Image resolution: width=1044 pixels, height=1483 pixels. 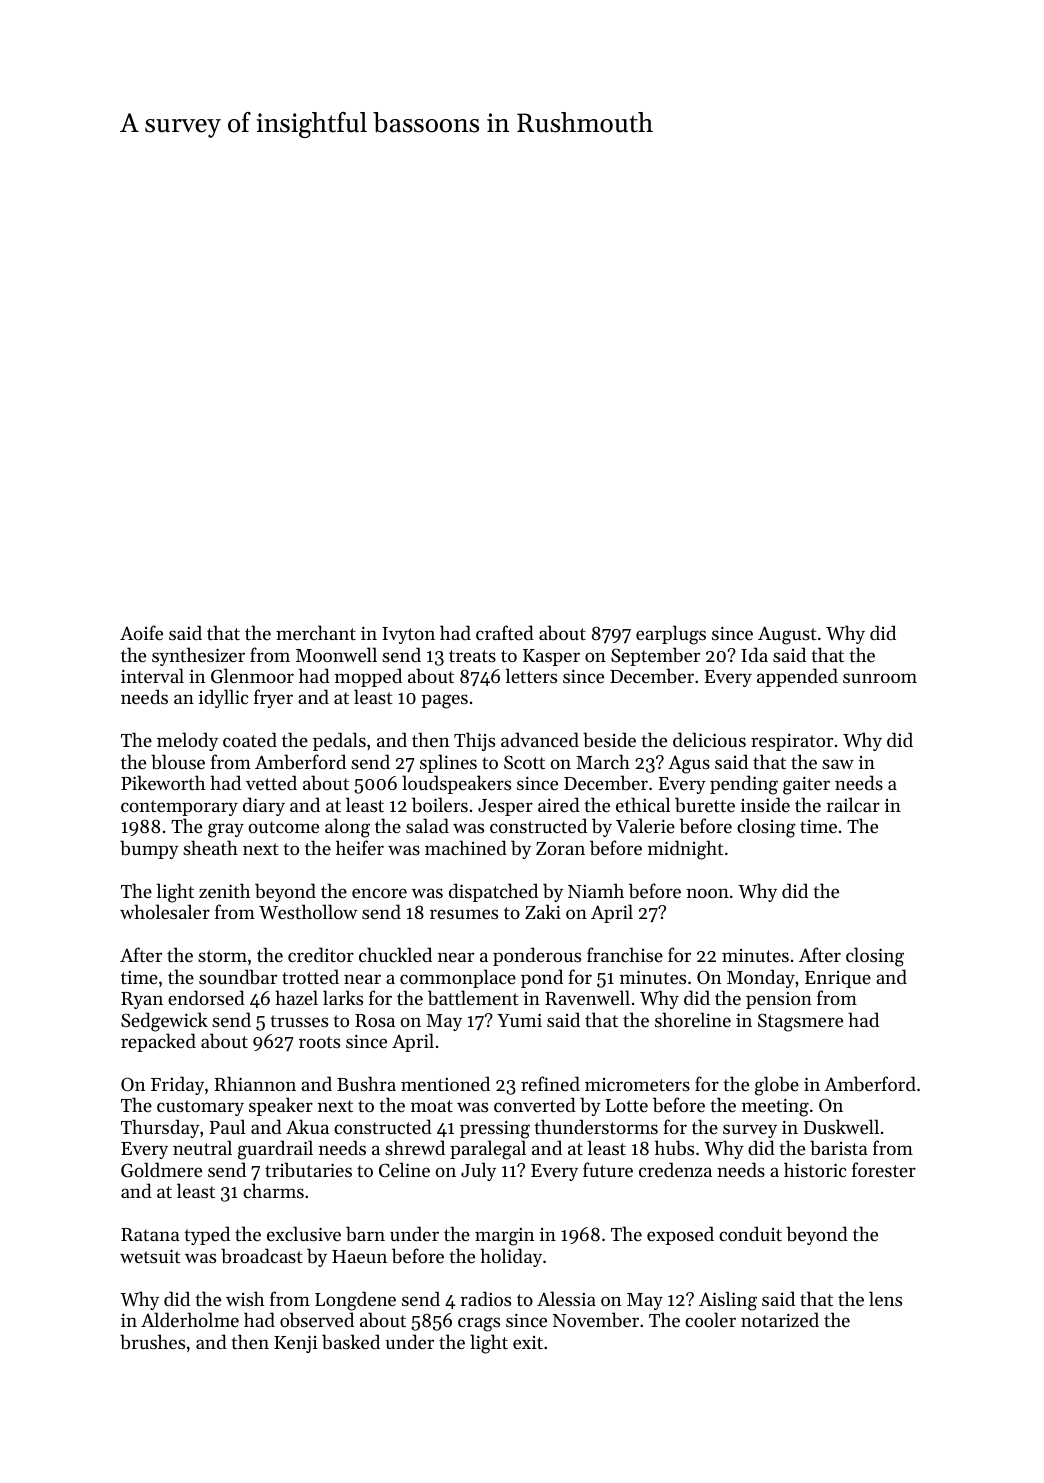 I want to click on mentioned, so click(x=445, y=1083).
